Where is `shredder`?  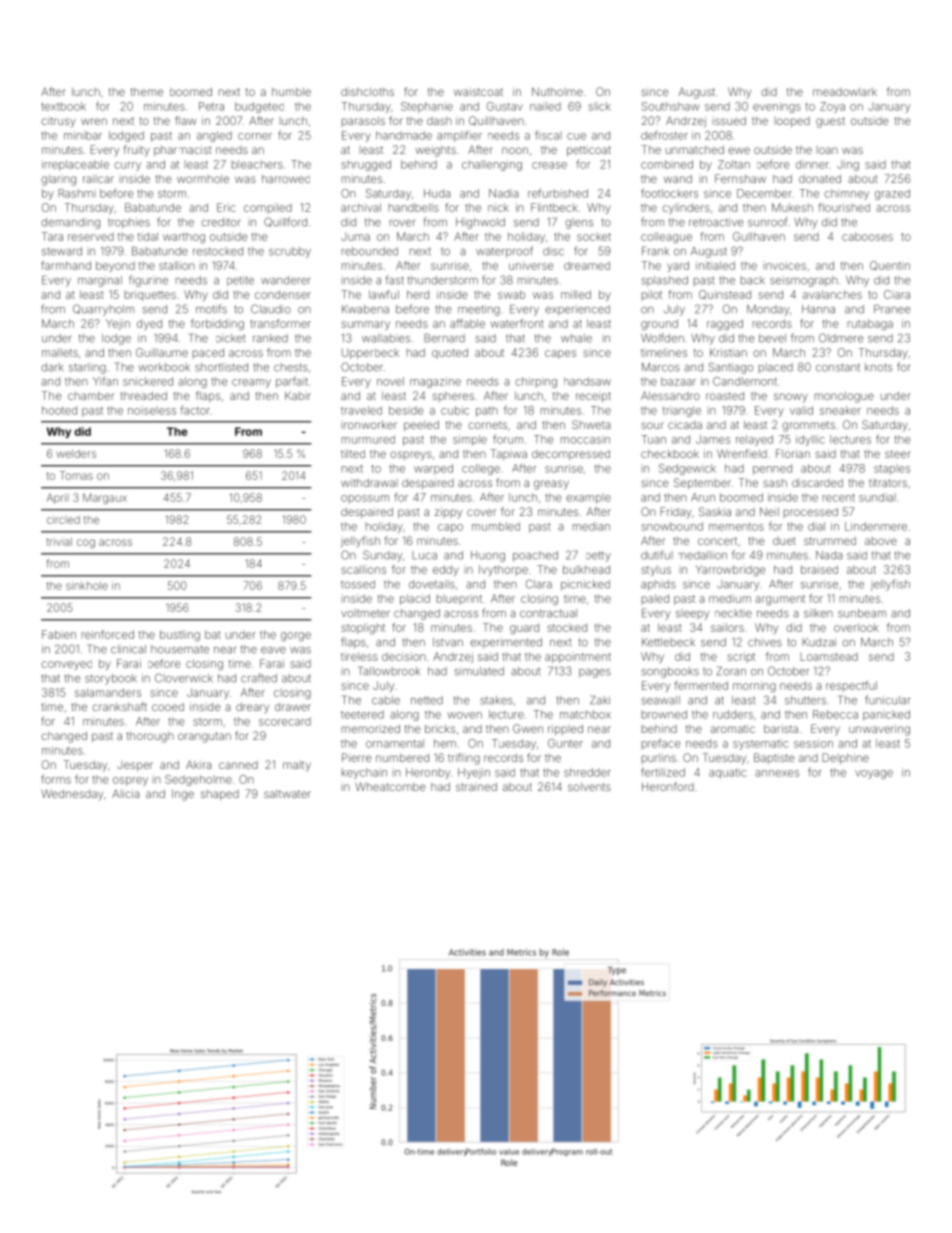
shredder is located at coordinates (587, 772).
